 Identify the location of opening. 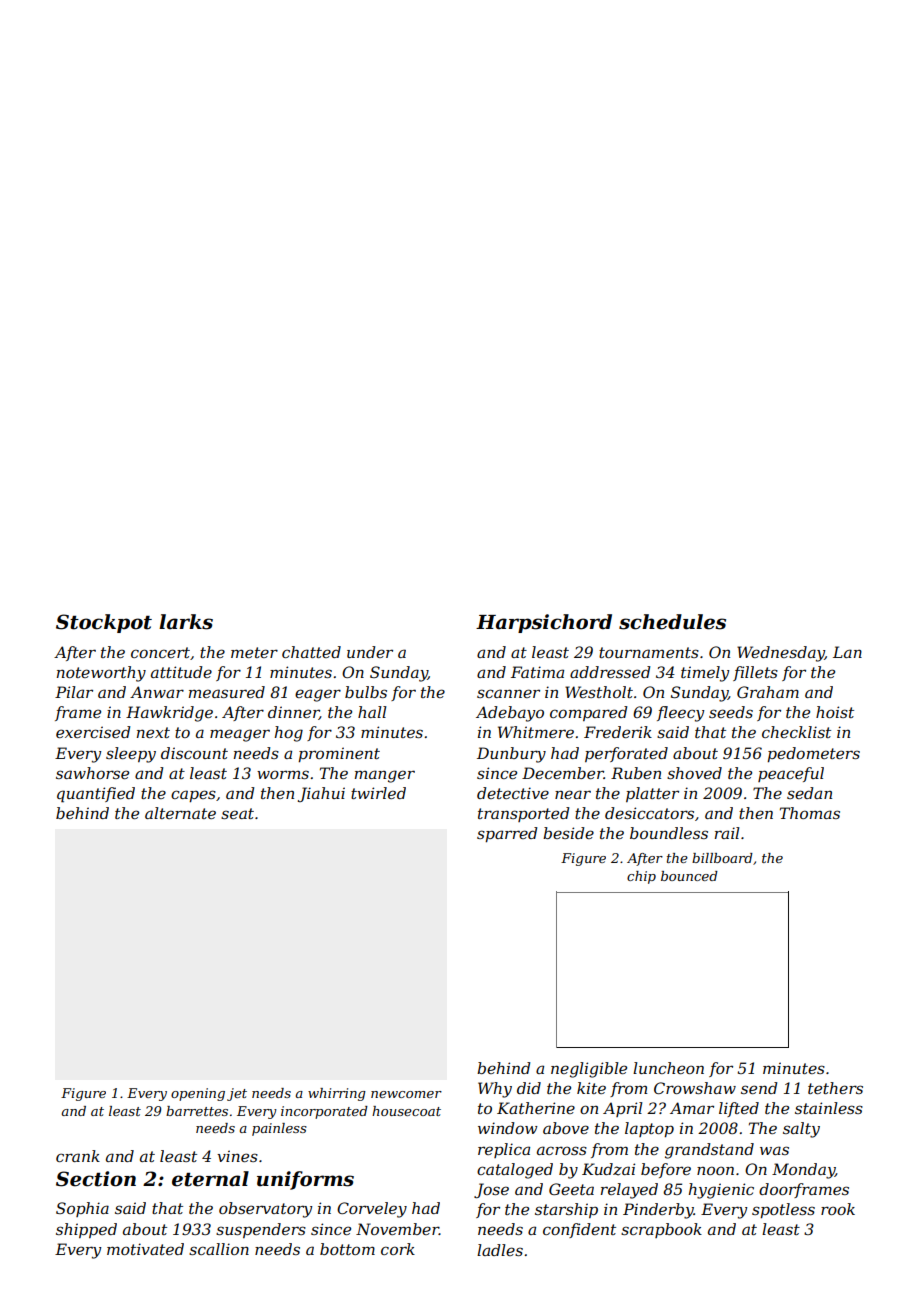
(198, 1094).
